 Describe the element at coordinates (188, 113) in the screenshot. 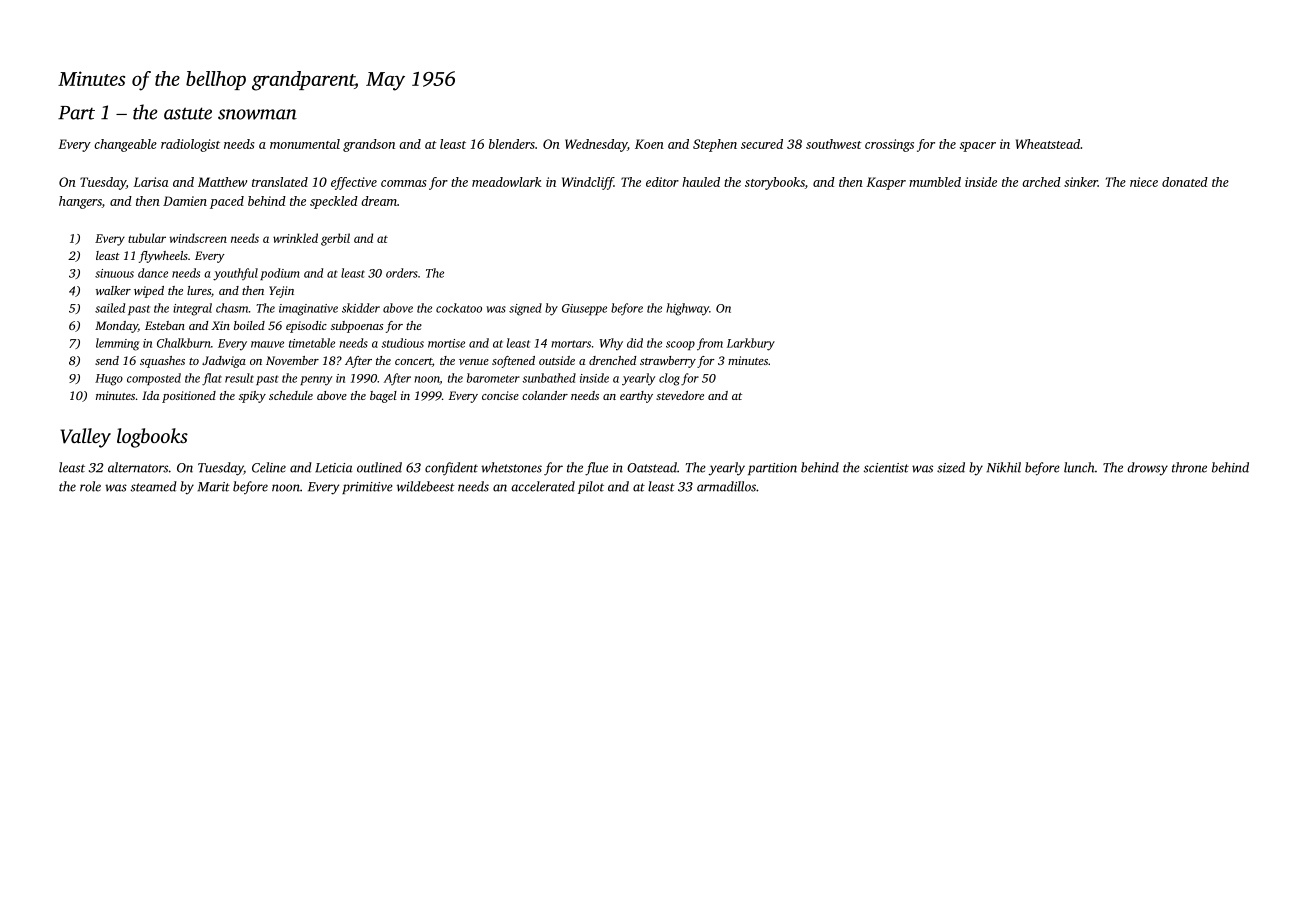

I see `astute` at that location.
